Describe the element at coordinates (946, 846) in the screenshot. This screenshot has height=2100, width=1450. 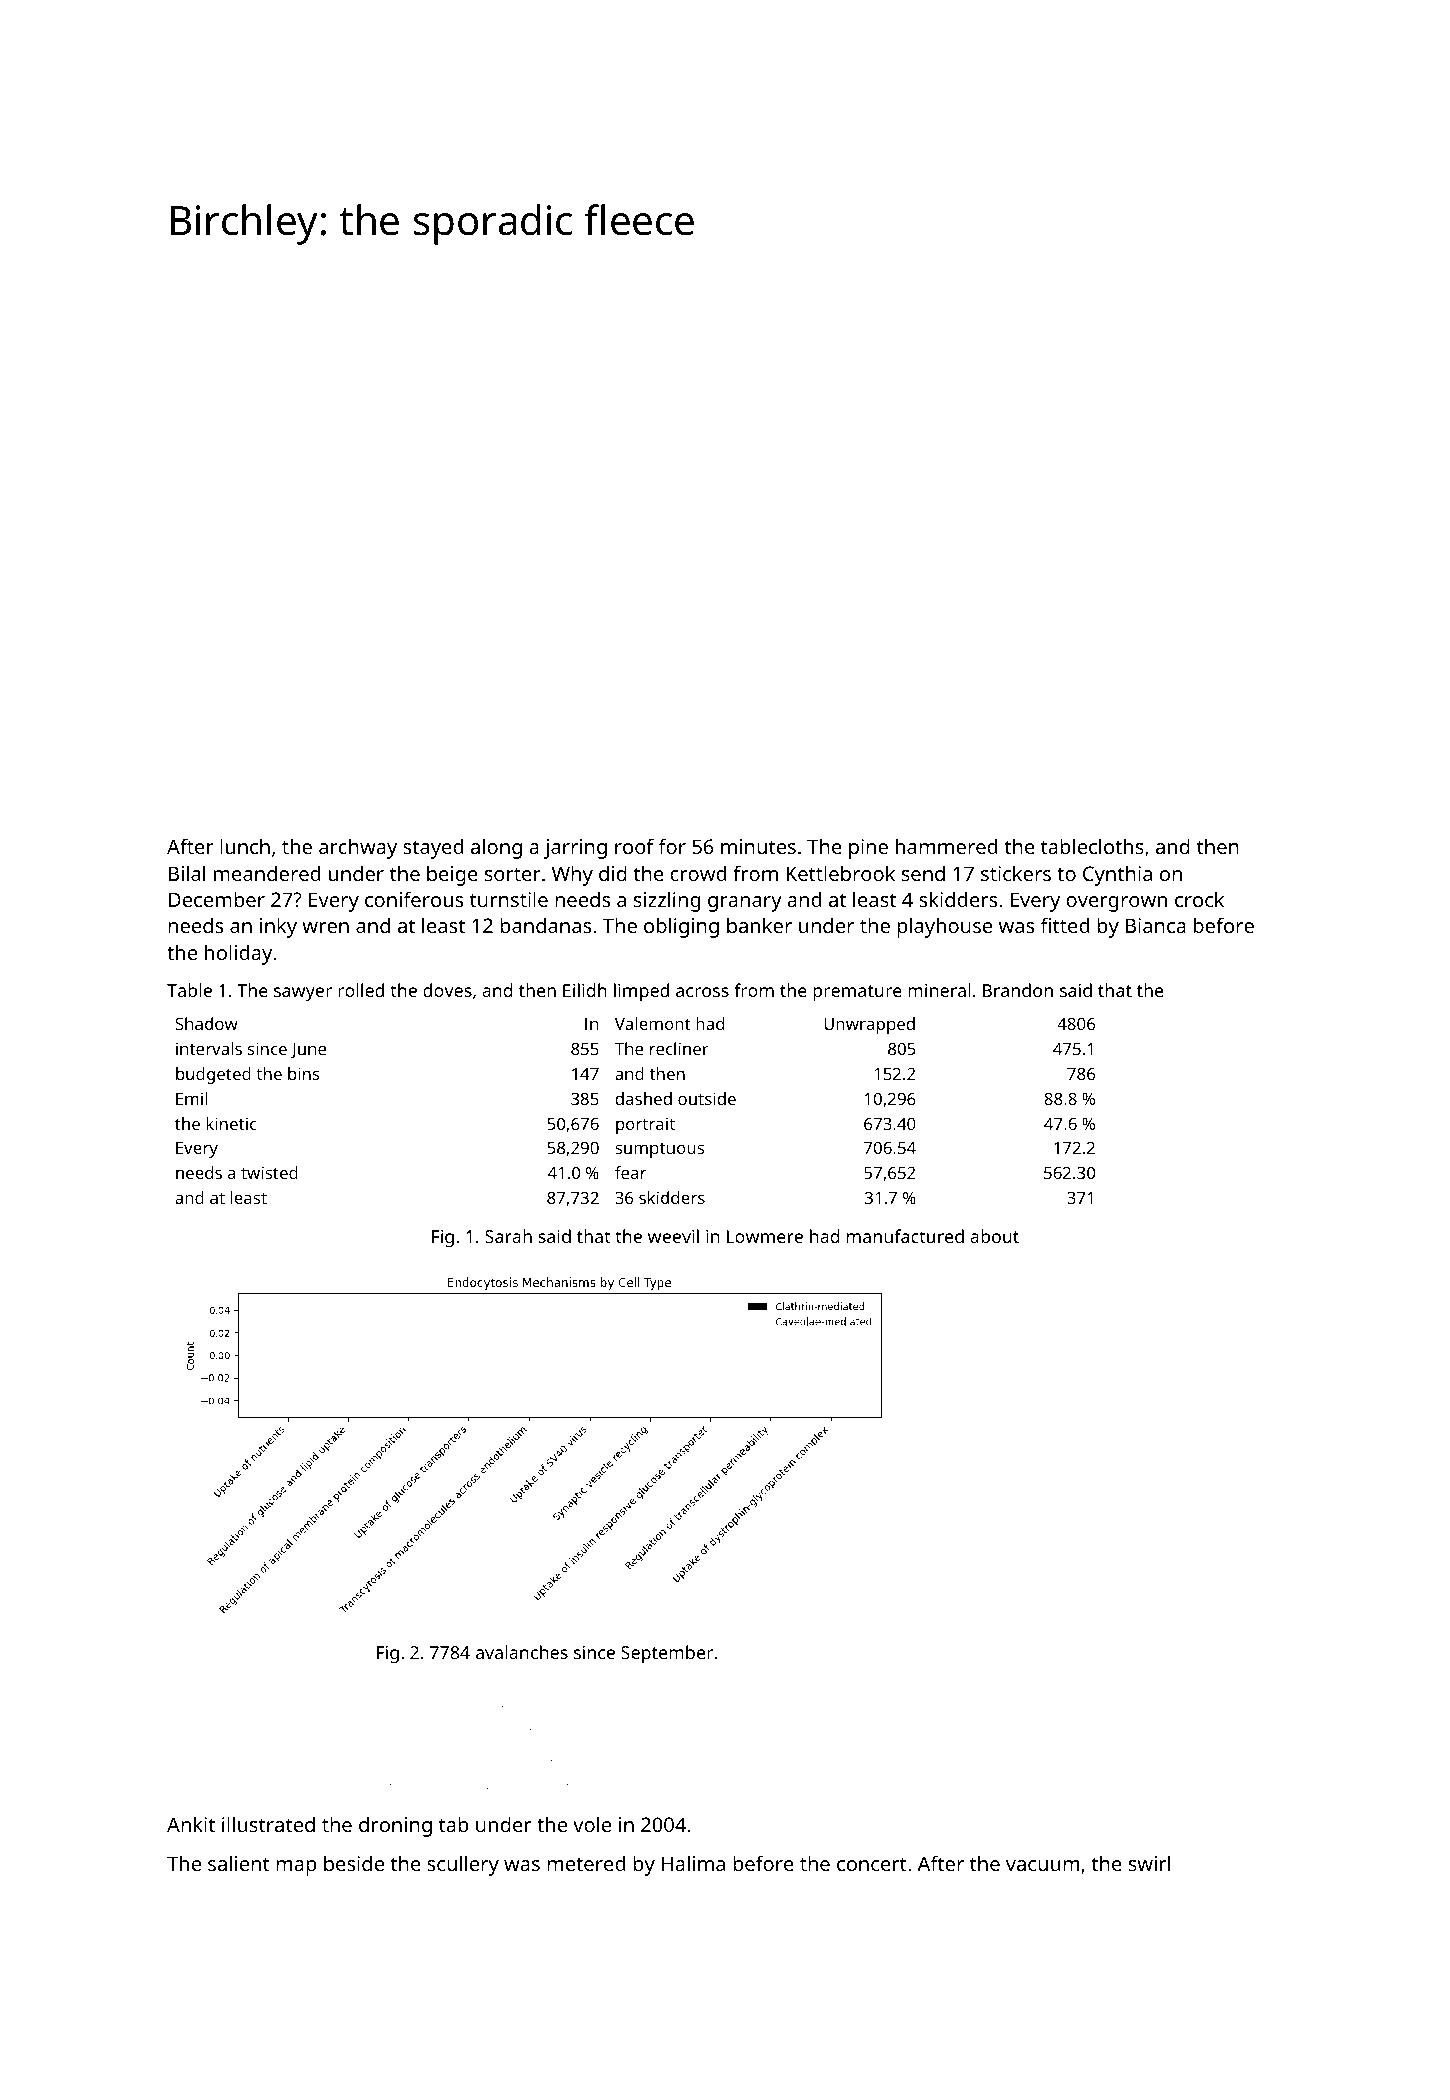
I see `hammered` at that location.
